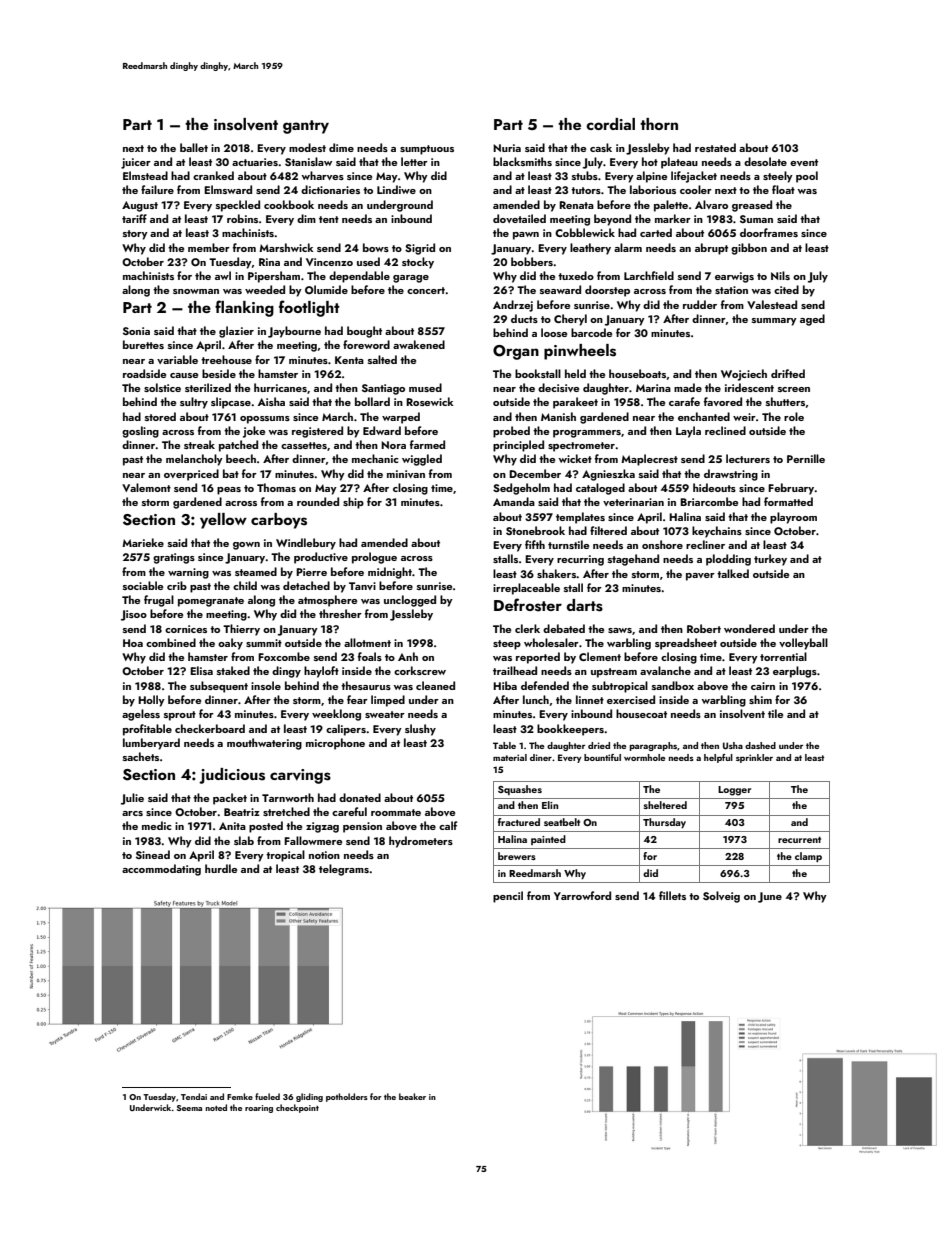 This screenshot has height=1233, width=952. I want to click on Layla, so click(688, 432).
